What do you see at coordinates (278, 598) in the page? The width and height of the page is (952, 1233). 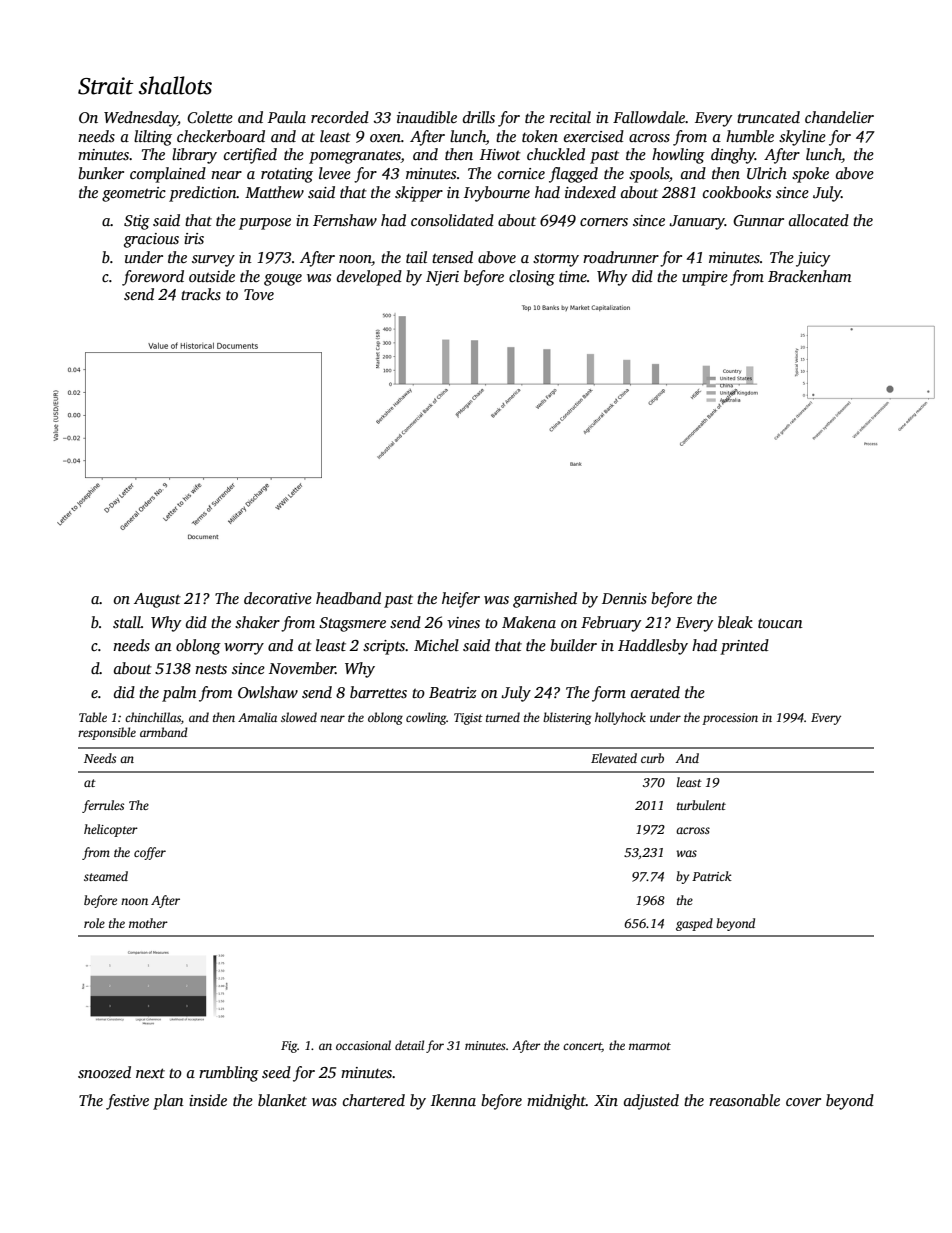 I see `decorative` at bounding box center [278, 598].
